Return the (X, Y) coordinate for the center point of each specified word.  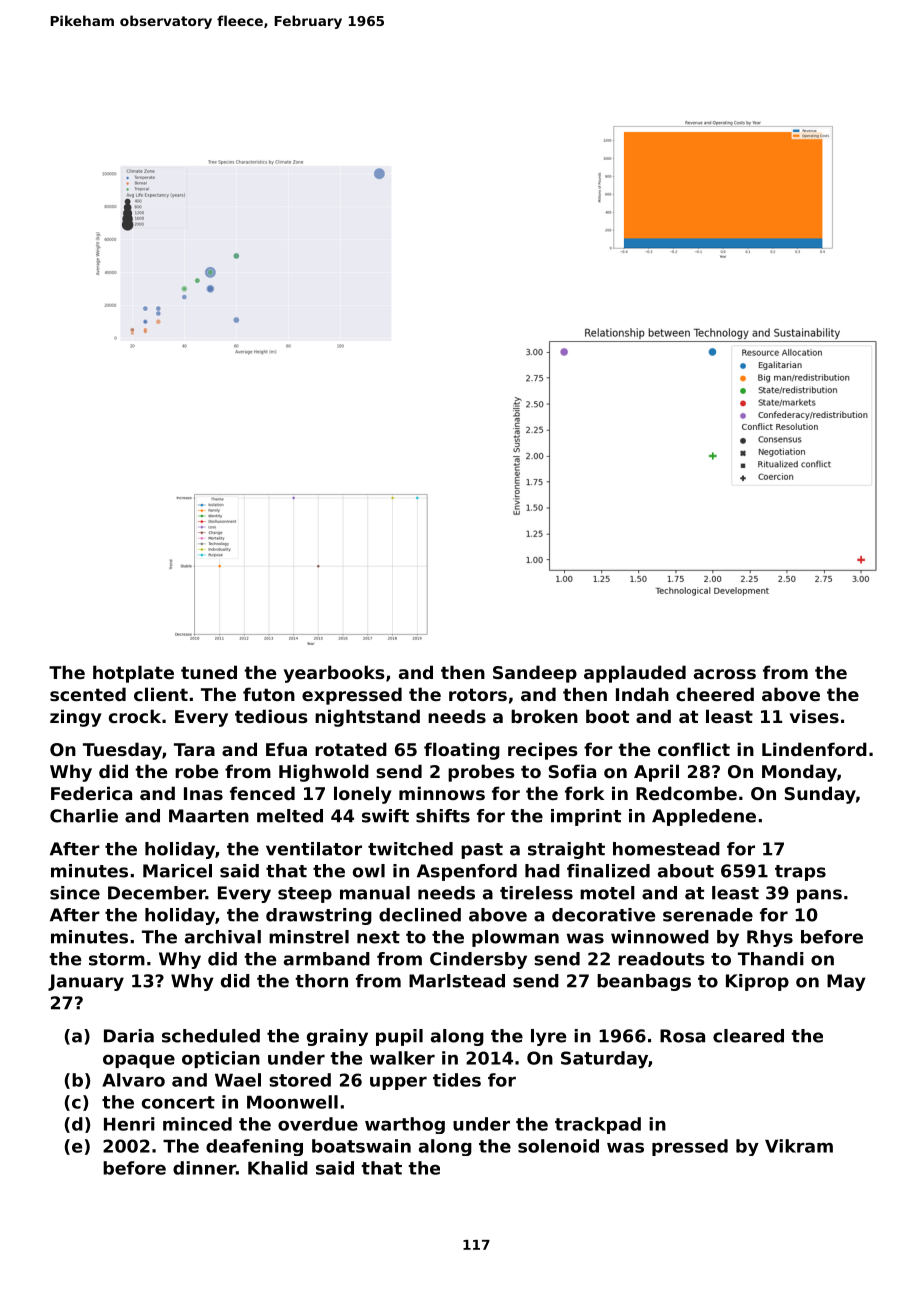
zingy (76, 718)
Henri (129, 1124)
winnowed (660, 937)
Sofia (572, 771)
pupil (399, 1037)
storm (117, 959)
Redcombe (686, 793)
